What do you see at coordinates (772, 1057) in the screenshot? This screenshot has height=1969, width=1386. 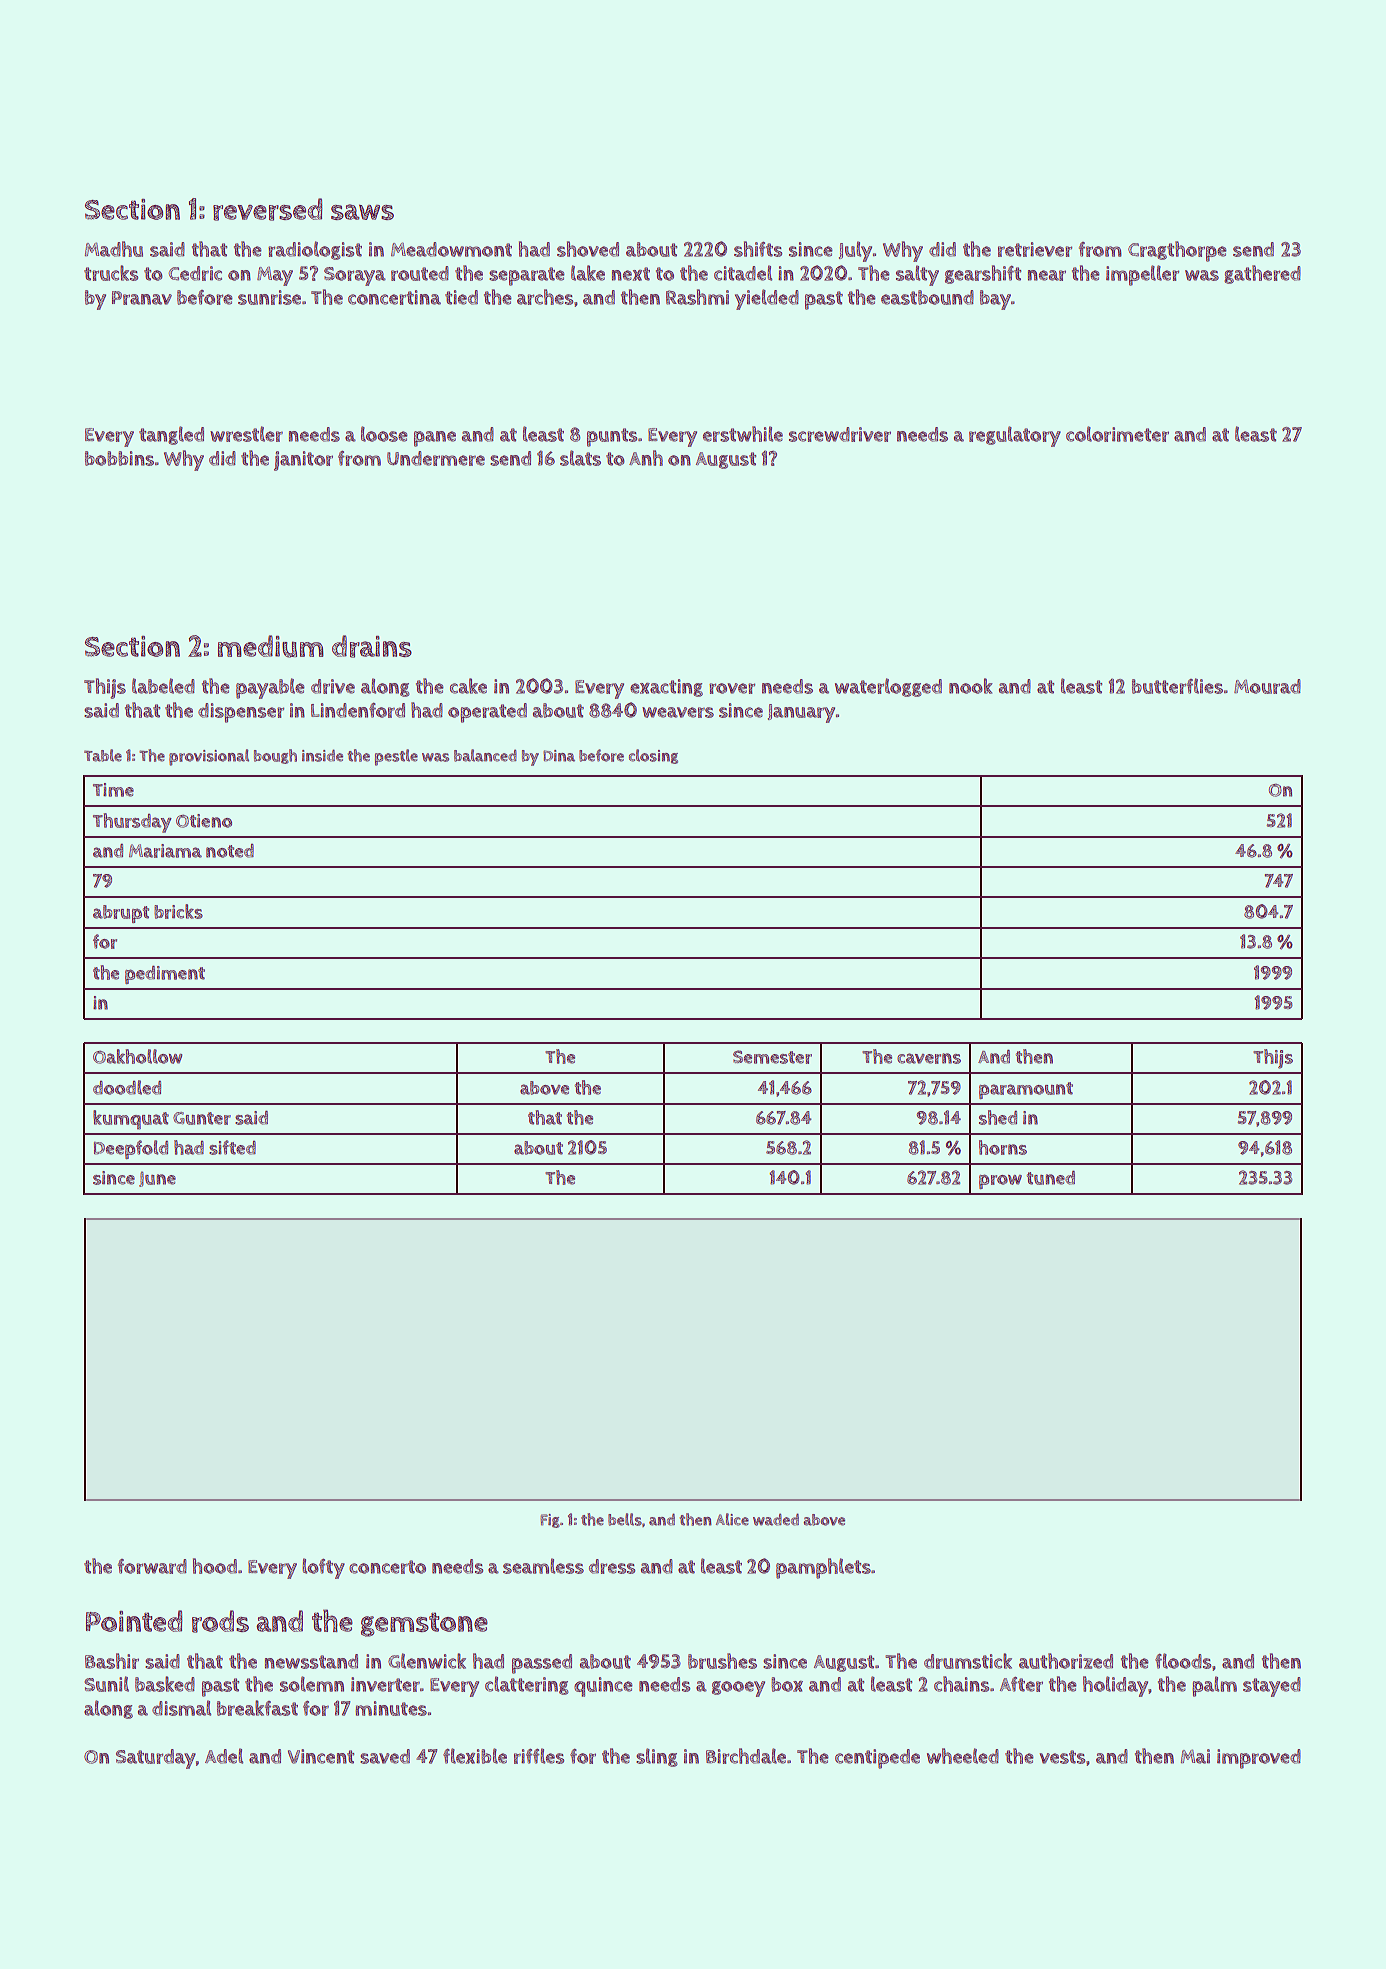 I see `Semester` at bounding box center [772, 1057].
